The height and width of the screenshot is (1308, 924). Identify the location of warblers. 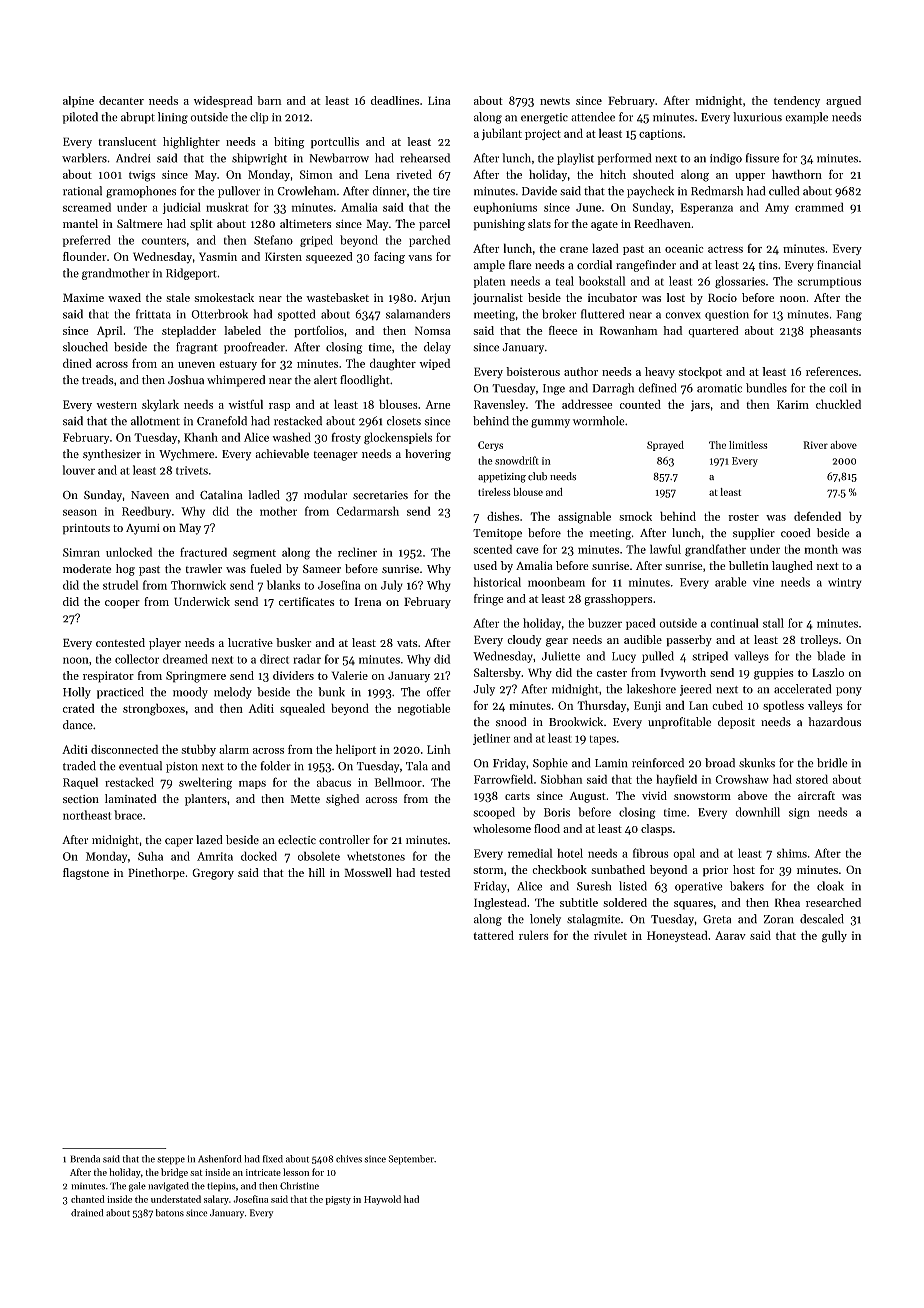
(84, 158).
